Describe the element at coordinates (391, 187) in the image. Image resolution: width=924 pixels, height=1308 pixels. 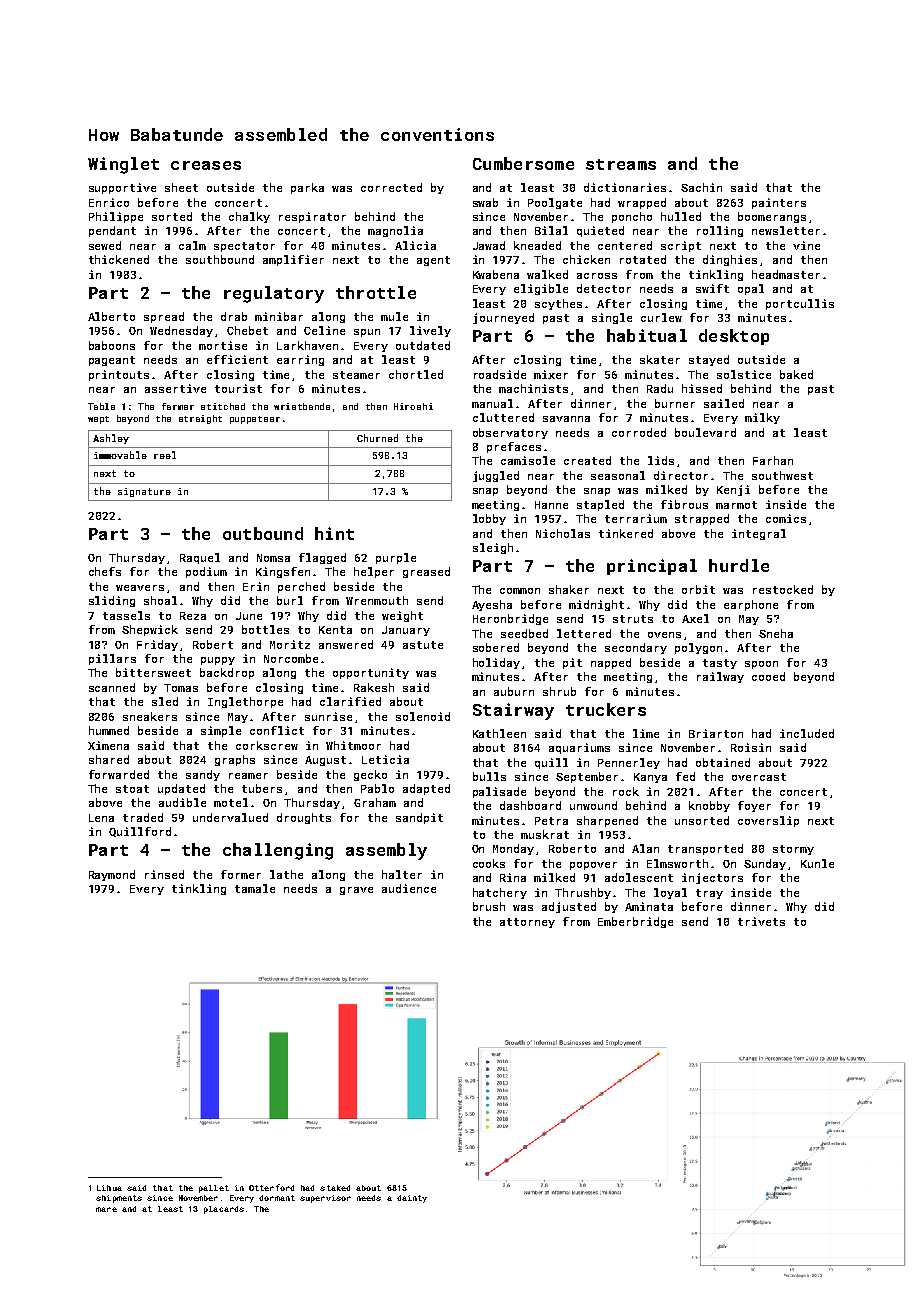
I see `corrected` at that location.
